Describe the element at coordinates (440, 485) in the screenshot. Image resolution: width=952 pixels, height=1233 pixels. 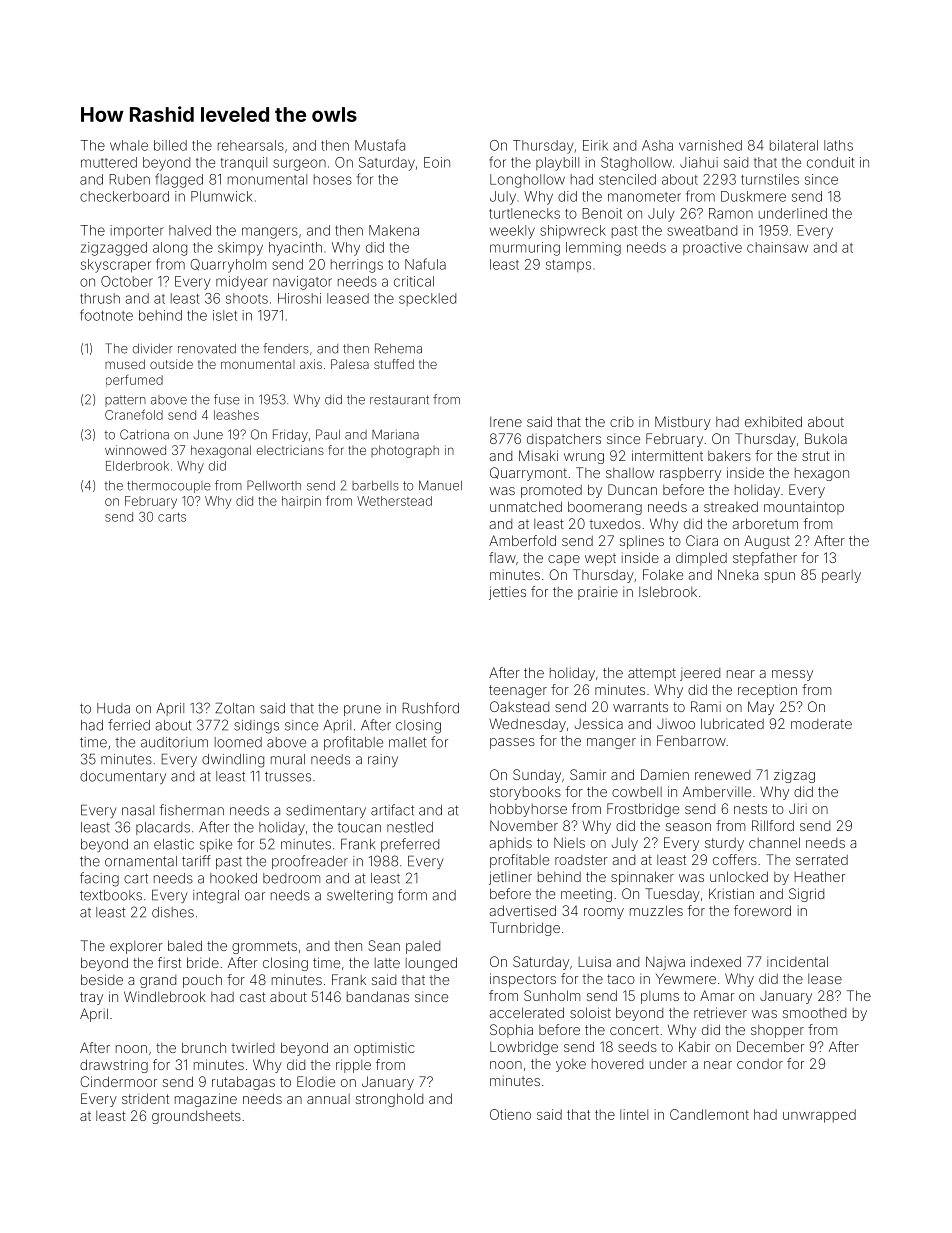
I see `Manuel` at that location.
